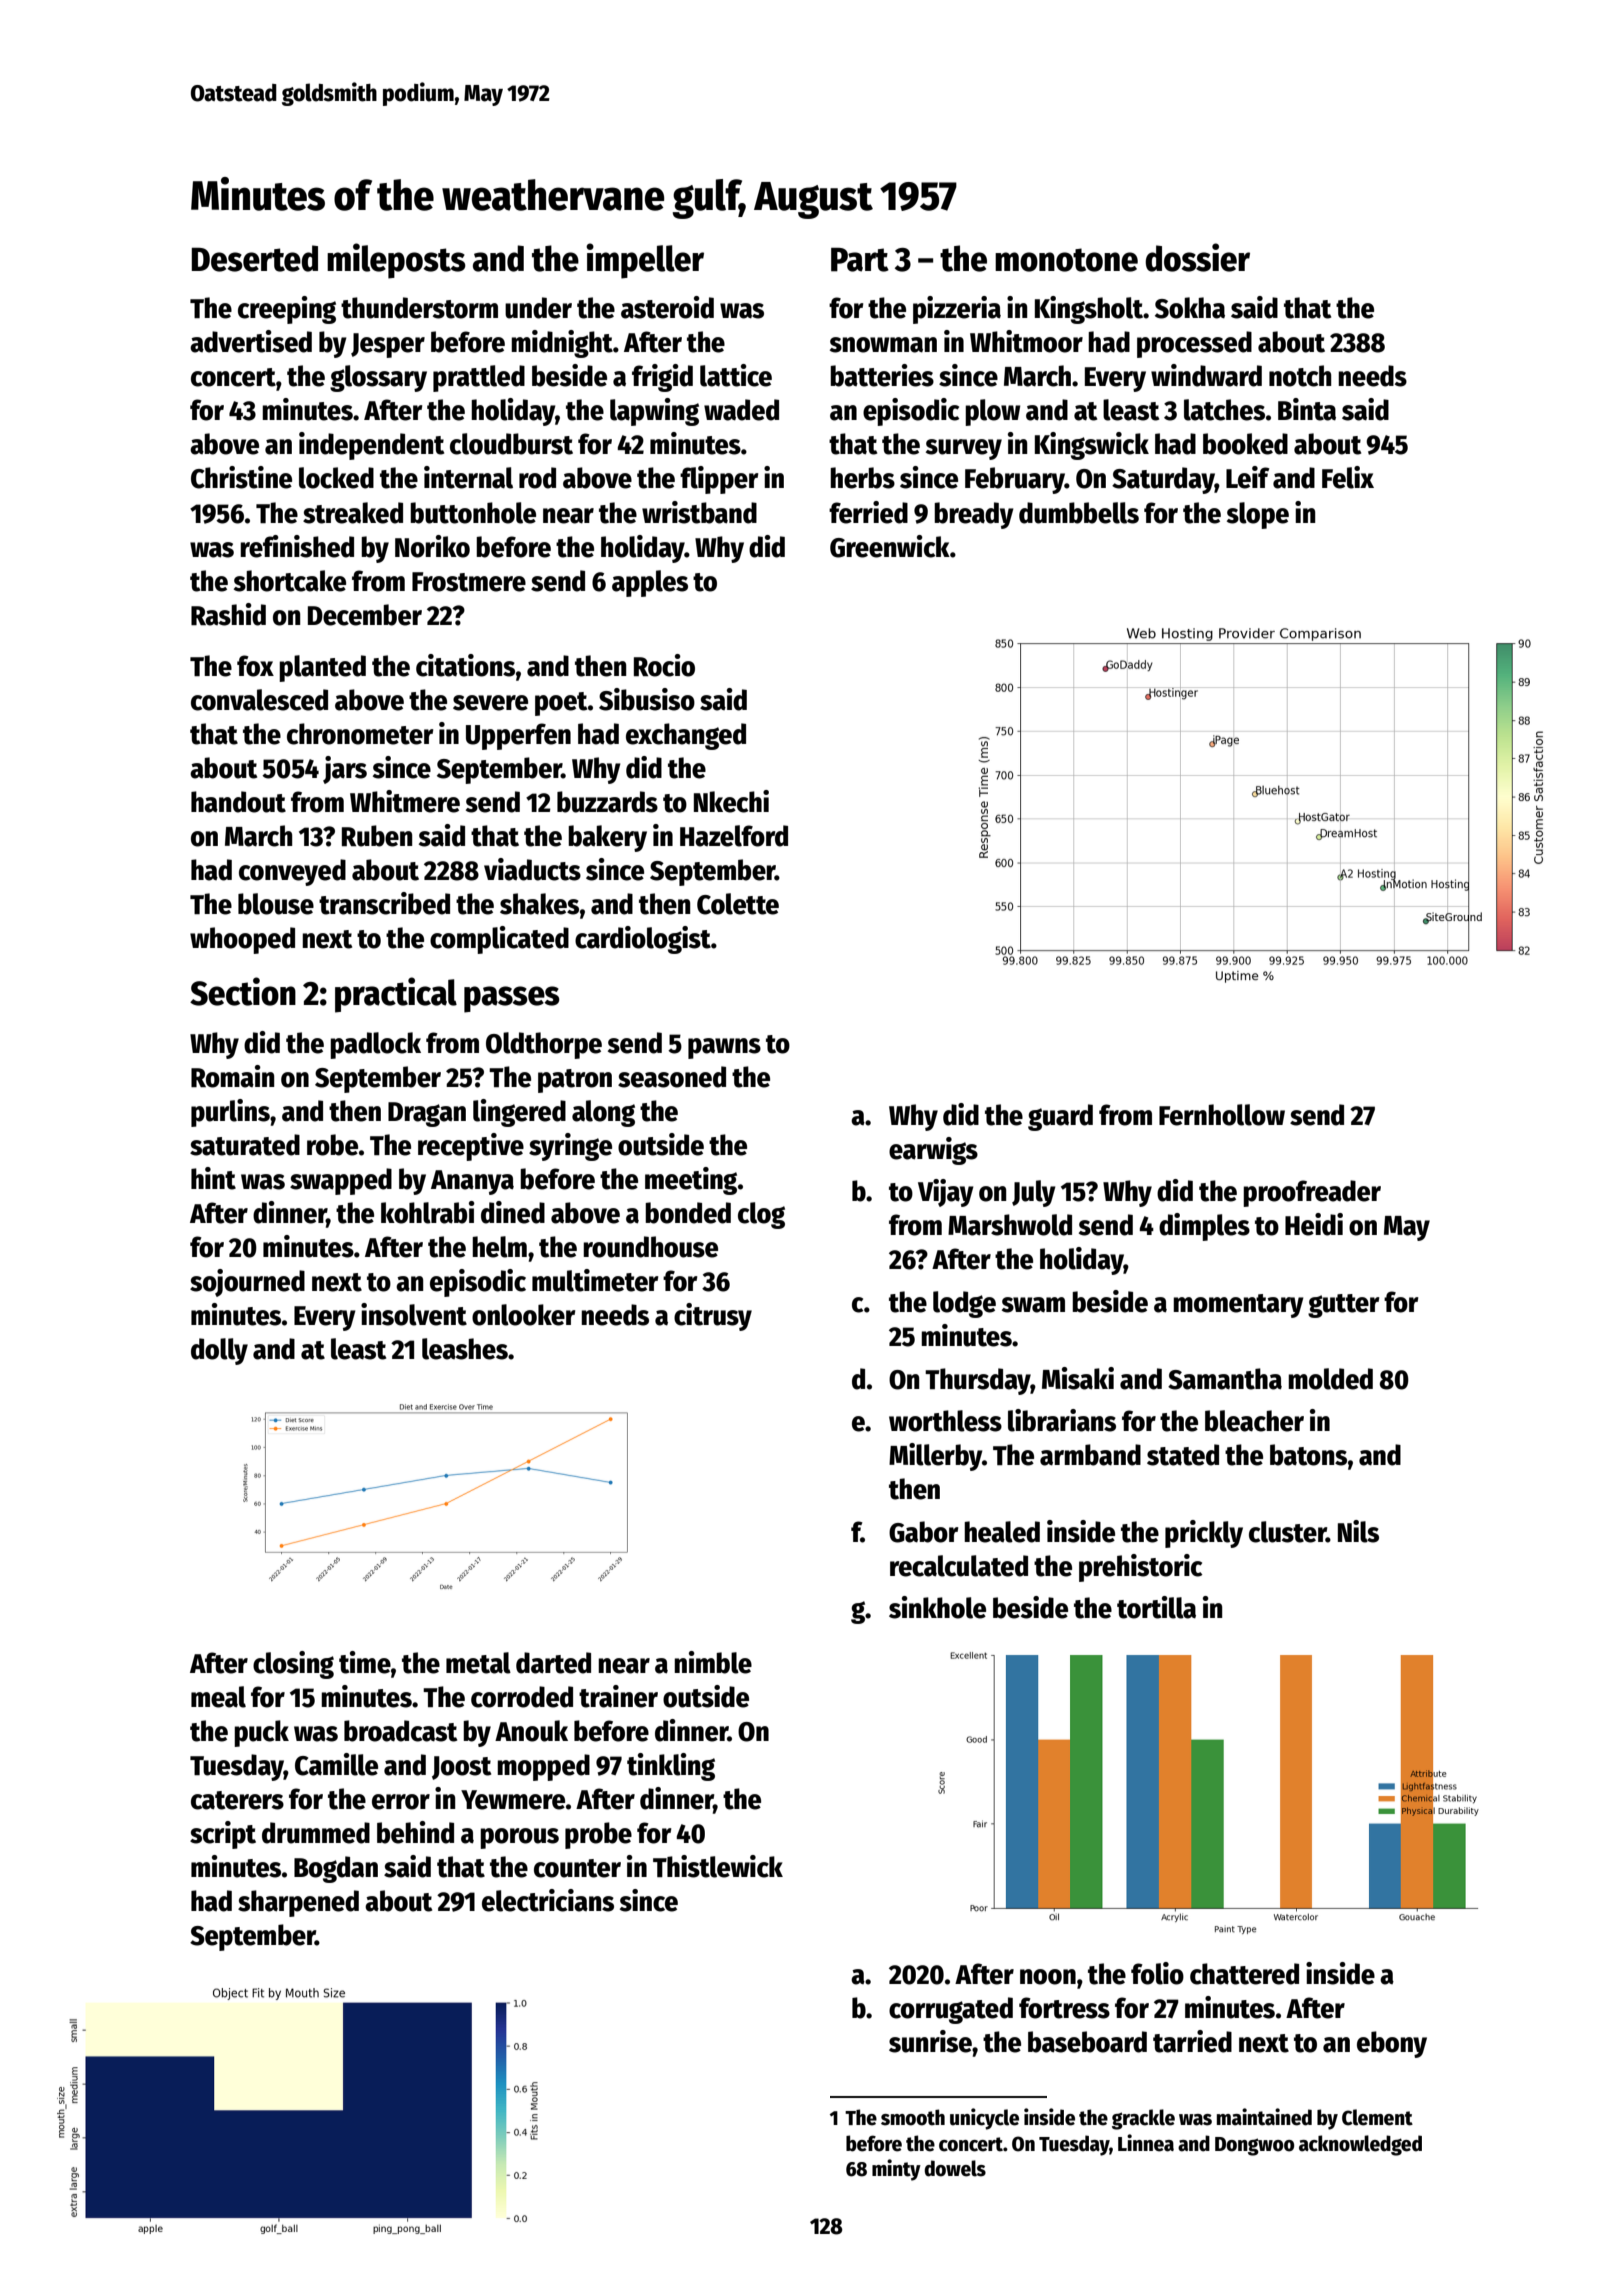 The image size is (1620, 2292). I want to click on Rashid, so click(228, 614).
